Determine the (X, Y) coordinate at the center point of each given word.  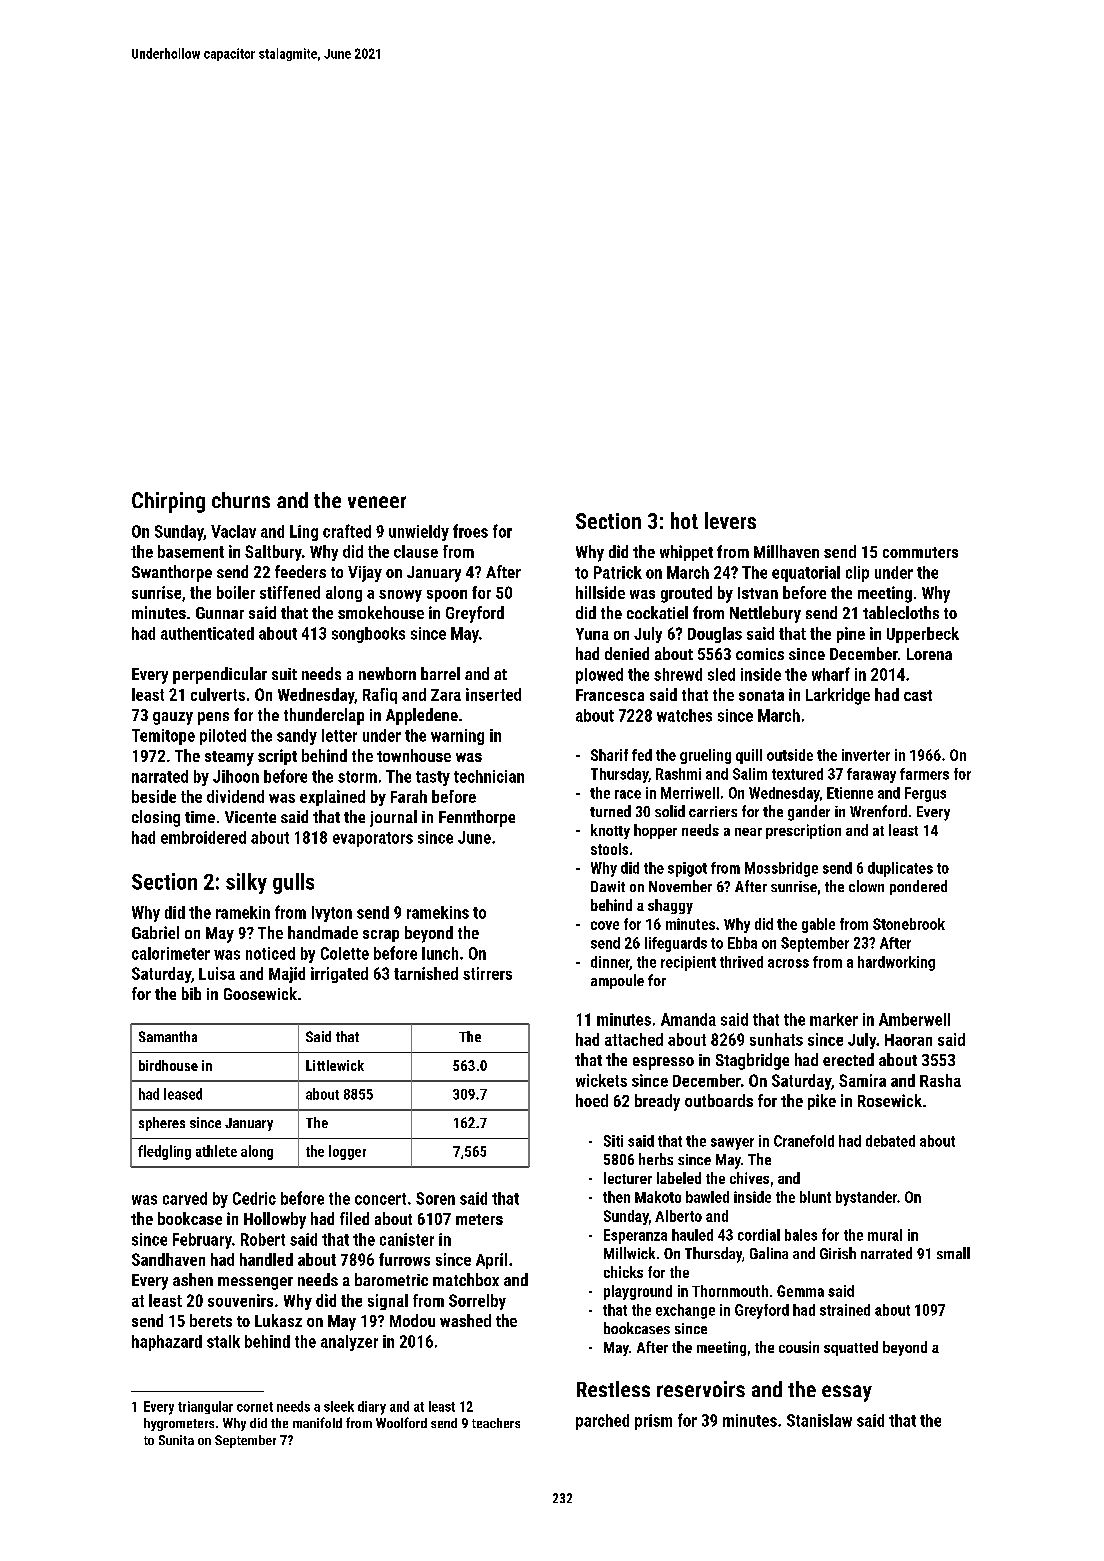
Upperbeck (923, 635)
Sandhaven (168, 1259)
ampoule (617, 981)
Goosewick (260, 993)
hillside (600, 592)
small (953, 1253)
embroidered (203, 837)
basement (191, 551)
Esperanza (635, 1236)
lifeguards (676, 944)
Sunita (176, 1440)
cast (918, 695)
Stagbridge (752, 1061)
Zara (446, 695)
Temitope (163, 737)
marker (834, 1019)
